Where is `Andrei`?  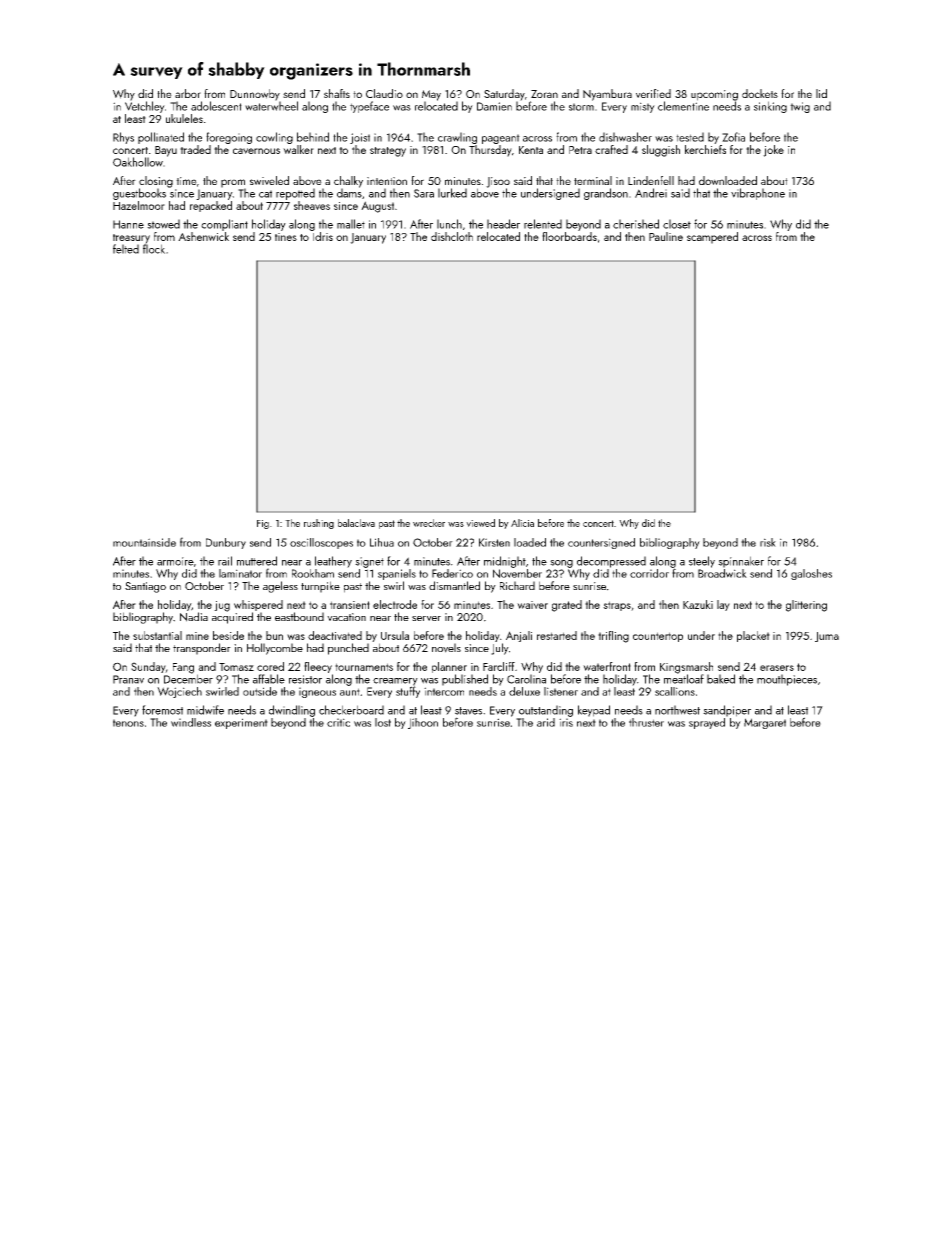
Andrei is located at coordinates (651, 193).
